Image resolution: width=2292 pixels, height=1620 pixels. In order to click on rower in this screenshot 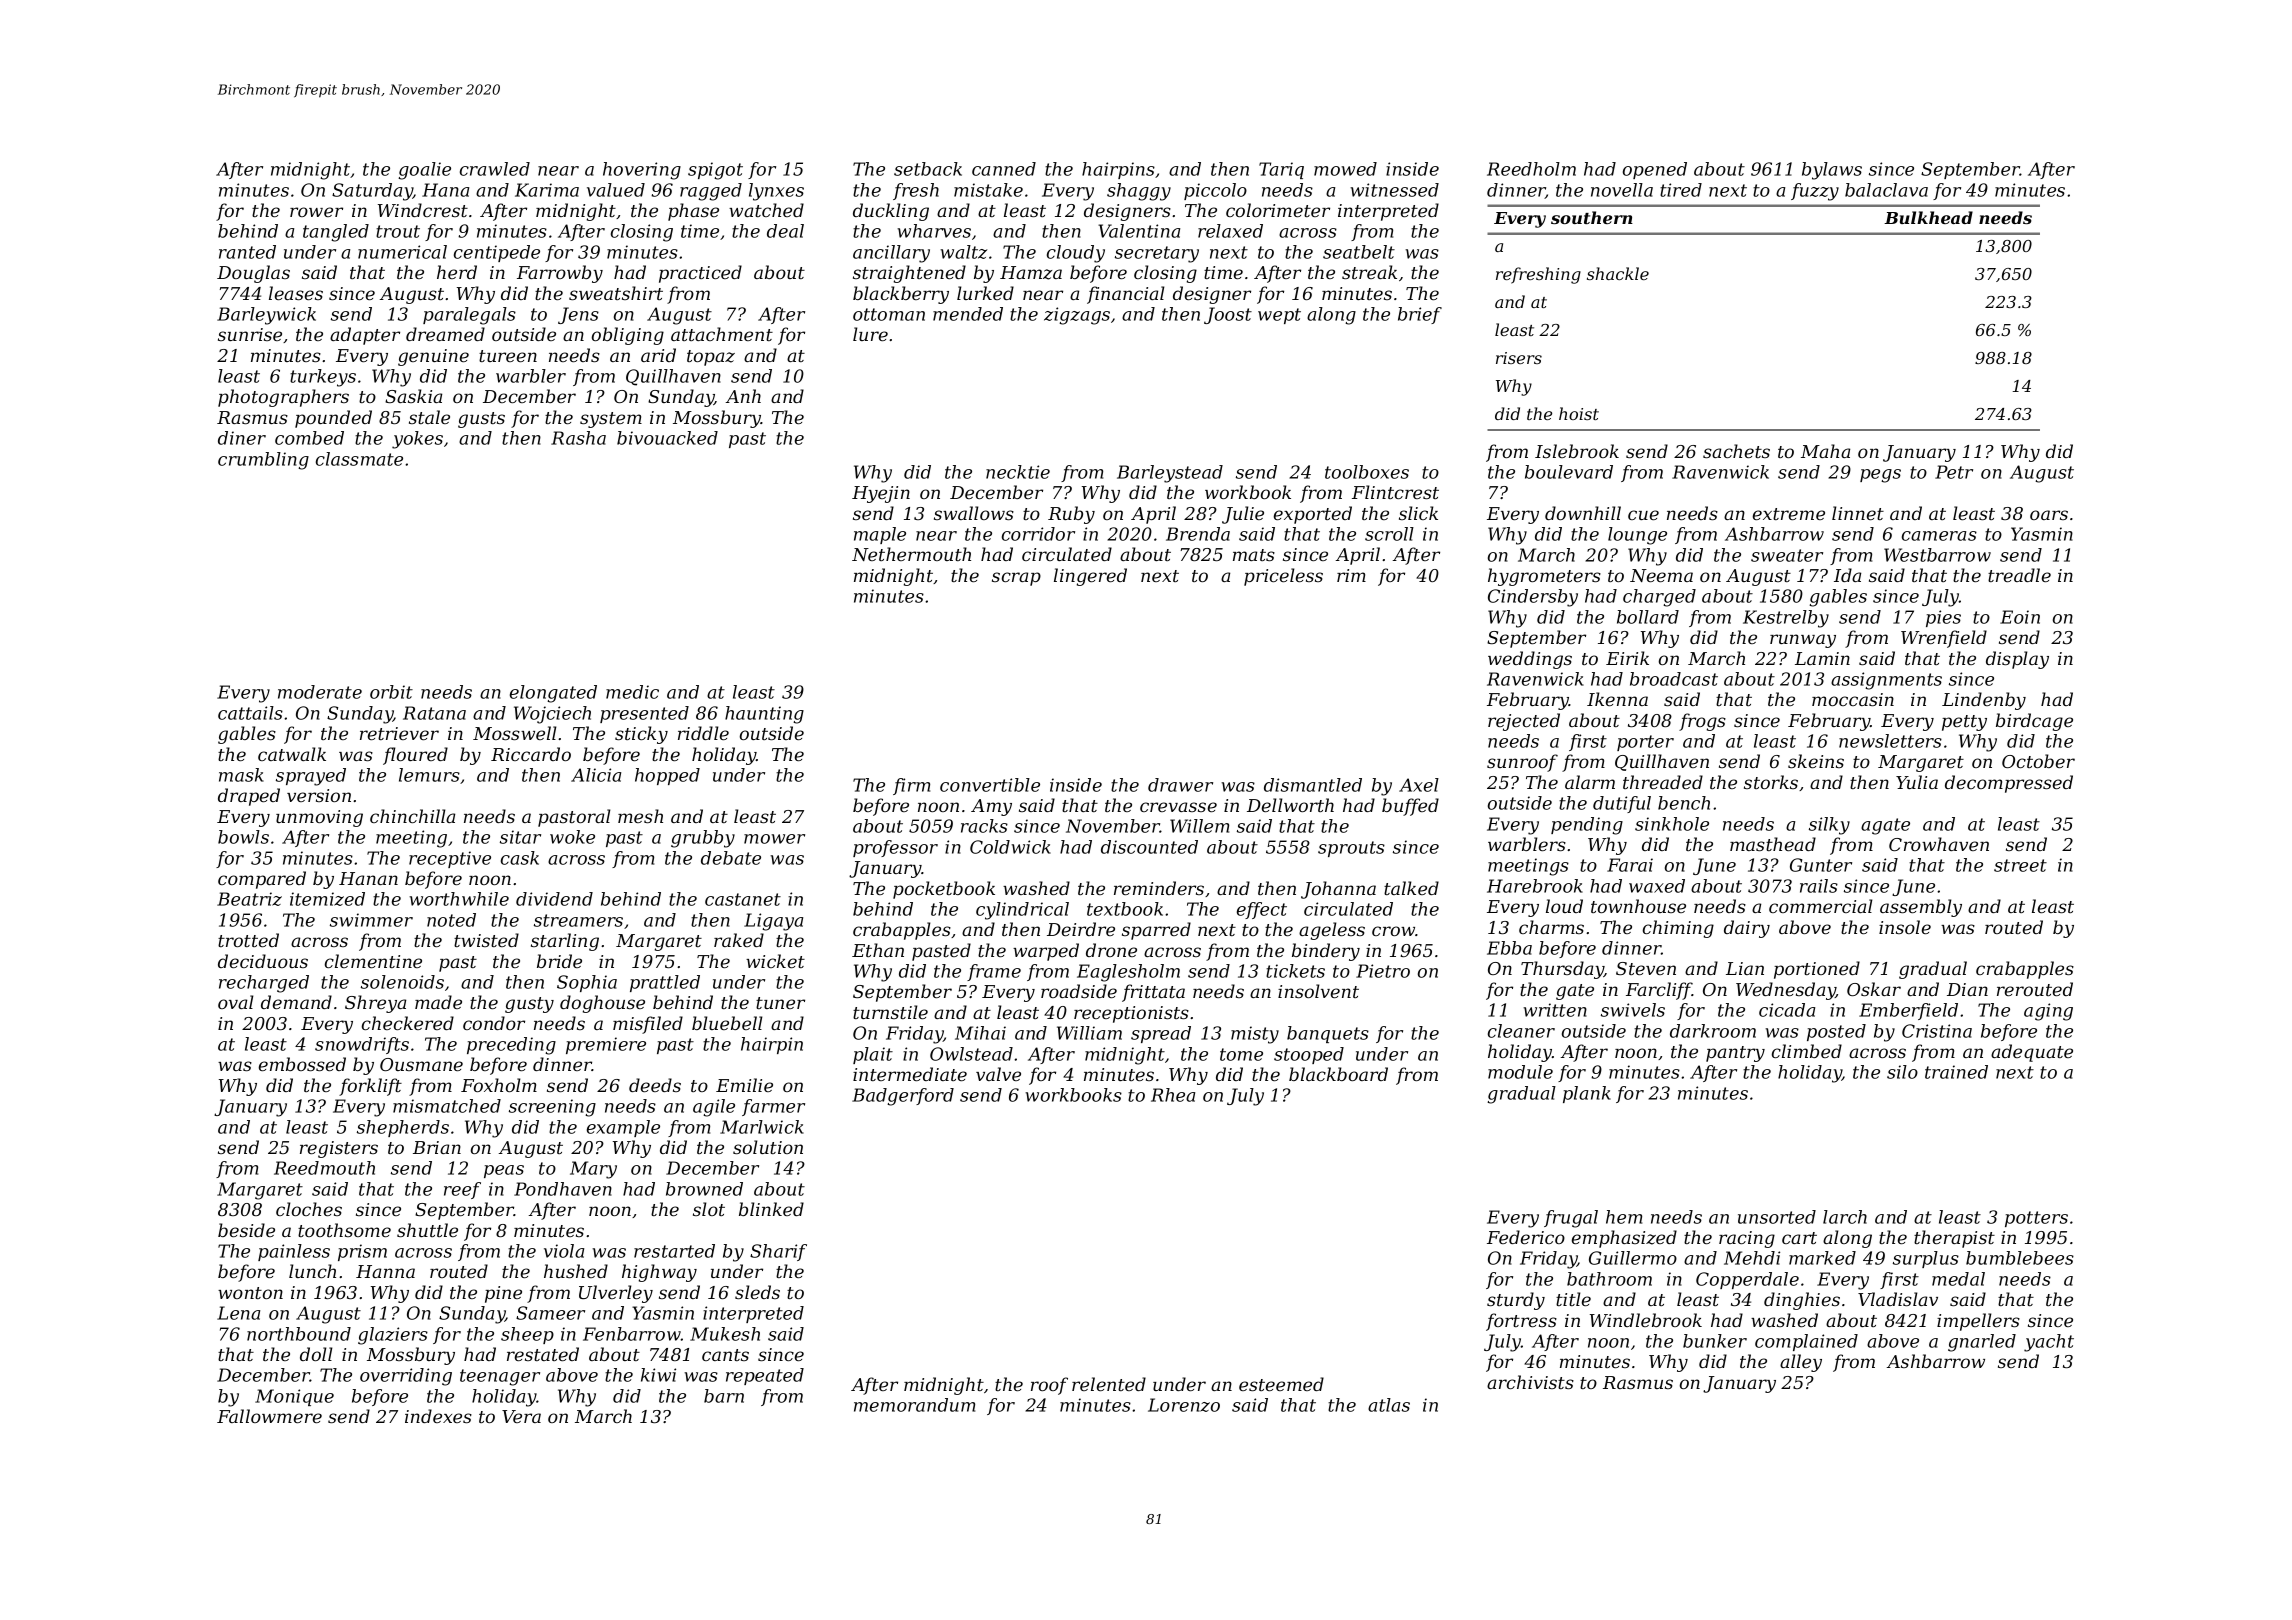, I will do `click(316, 212)`.
